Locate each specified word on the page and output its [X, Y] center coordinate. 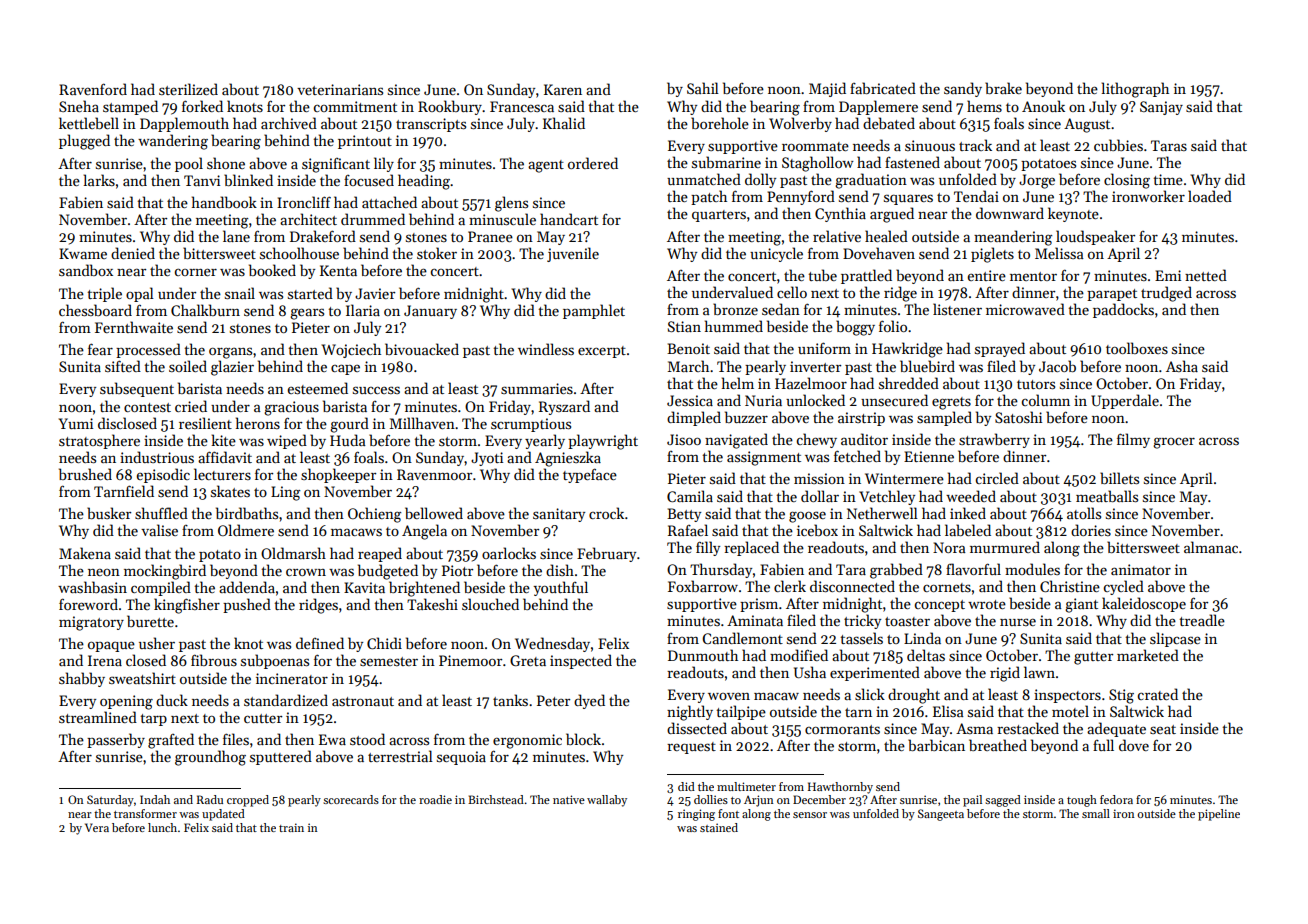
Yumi [76, 423]
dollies [711, 799]
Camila [690, 496]
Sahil [703, 88]
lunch [162, 827]
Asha [1182, 366]
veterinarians [340, 89]
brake [1003, 88]
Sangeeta [941, 815]
